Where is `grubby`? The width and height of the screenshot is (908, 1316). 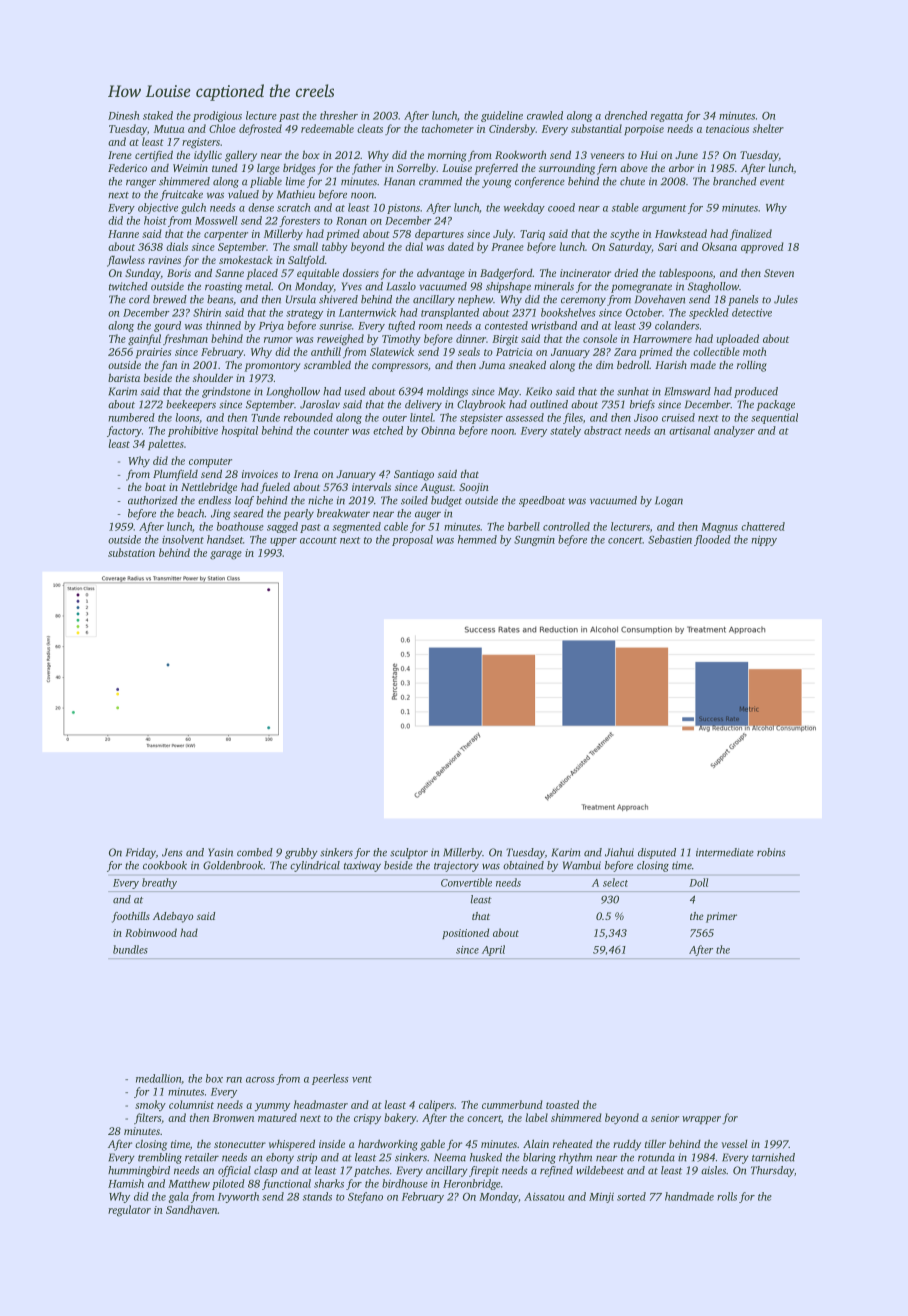
grubby is located at coordinates (301, 853).
